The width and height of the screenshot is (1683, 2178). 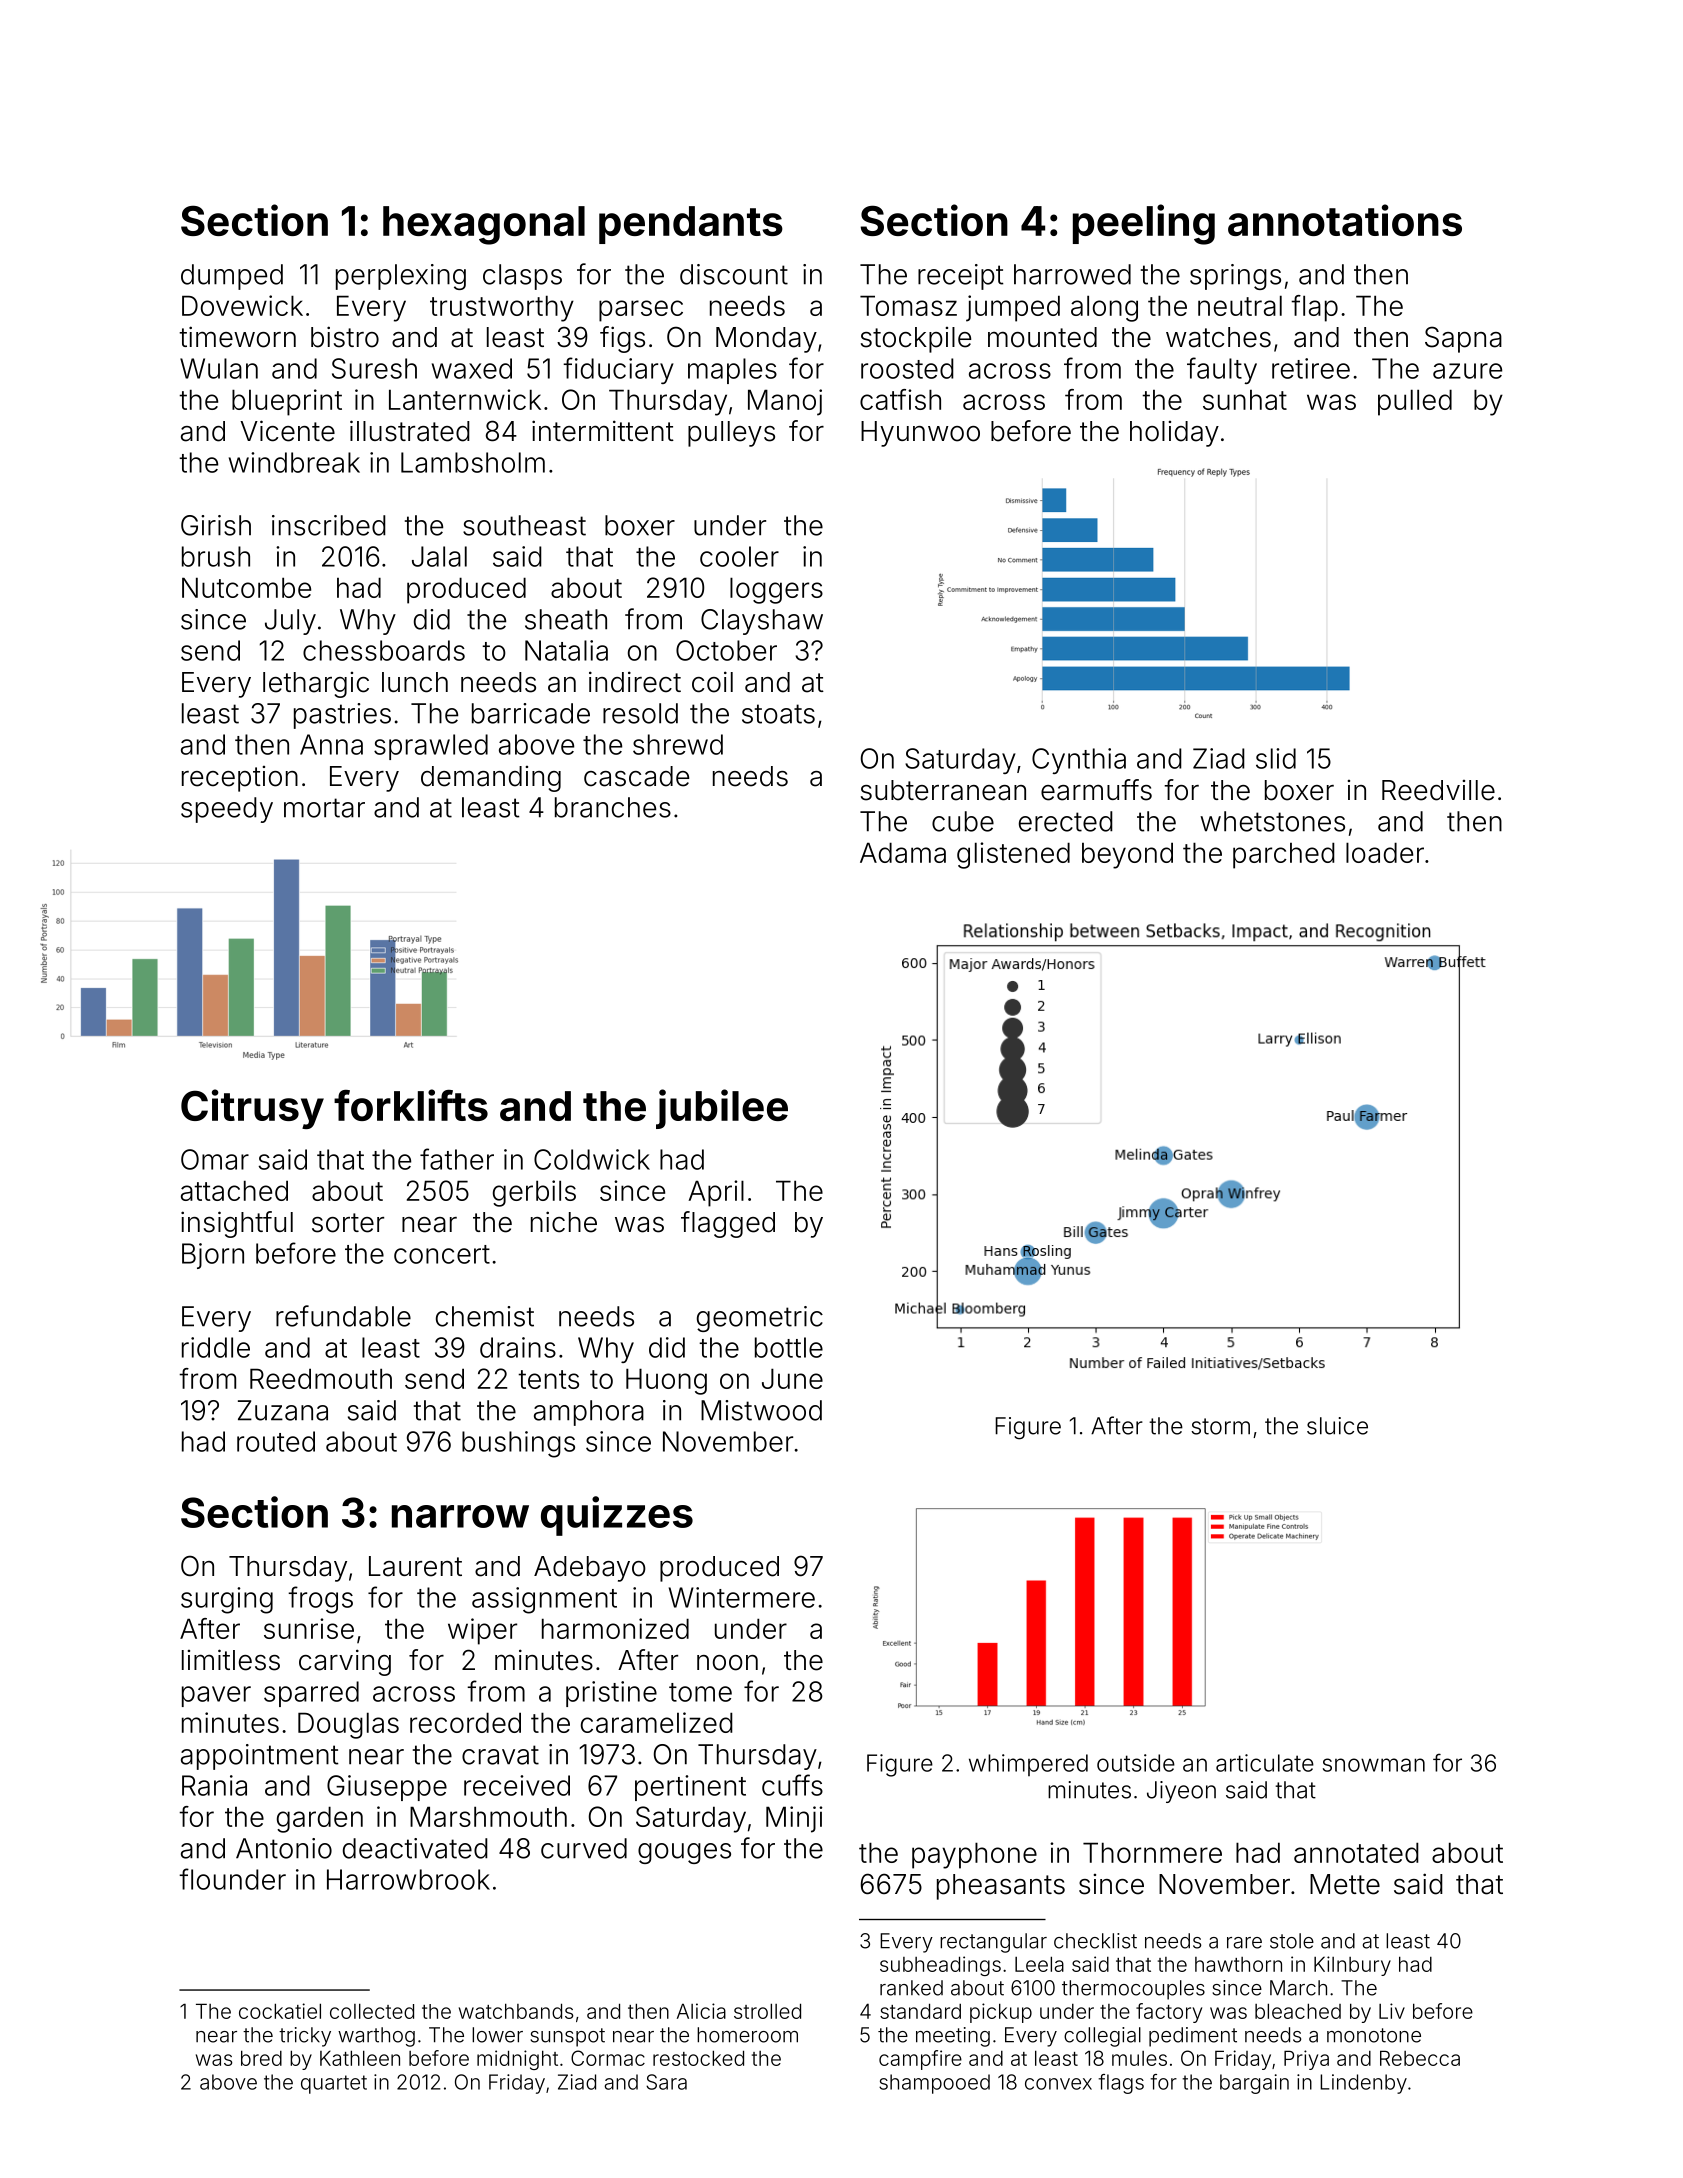 What do you see at coordinates (213, 1256) in the screenshot?
I see `Bjorn` at bounding box center [213, 1256].
